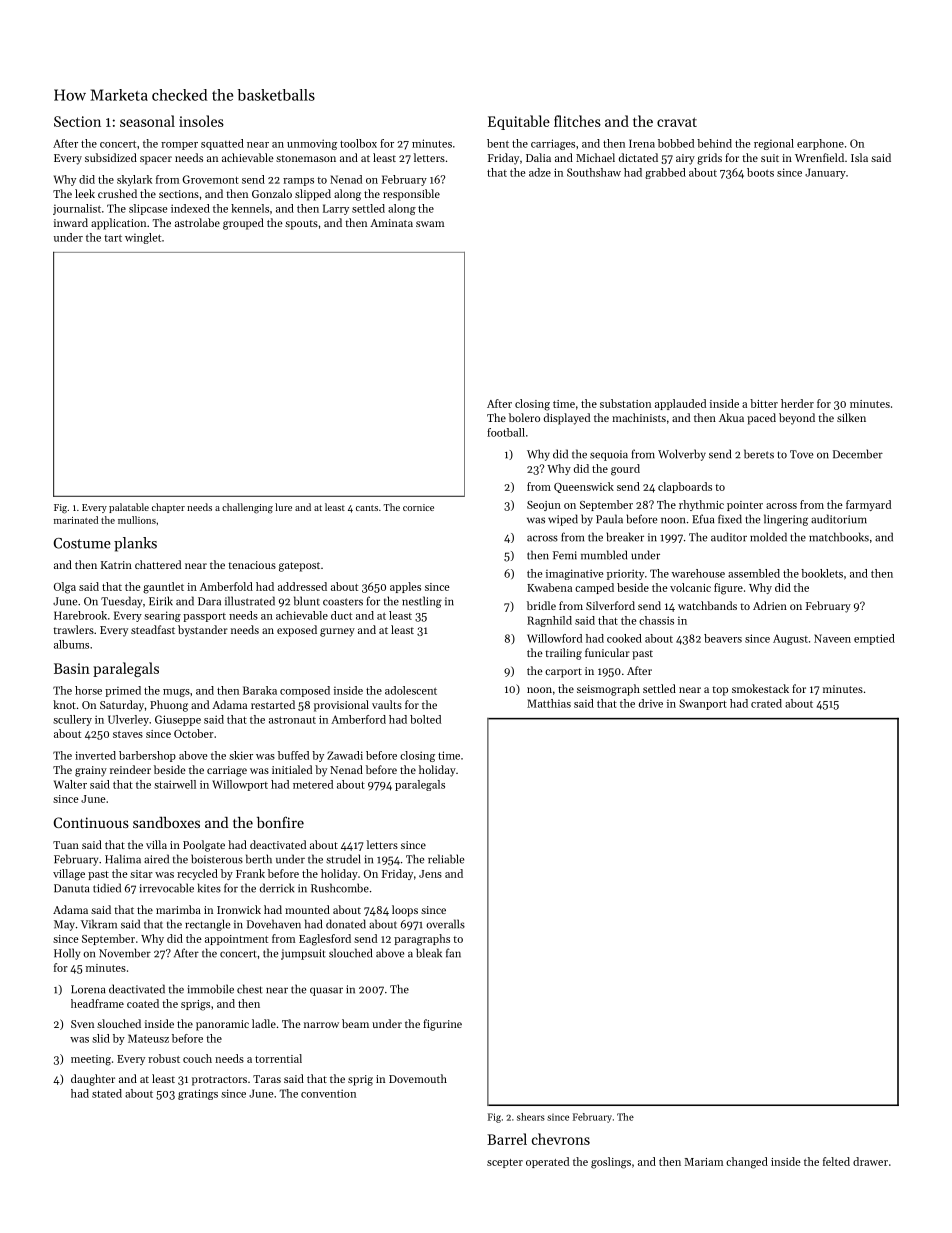  Describe the element at coordinates (201, 121) in the screenshot. I see `insoles` at that location.
